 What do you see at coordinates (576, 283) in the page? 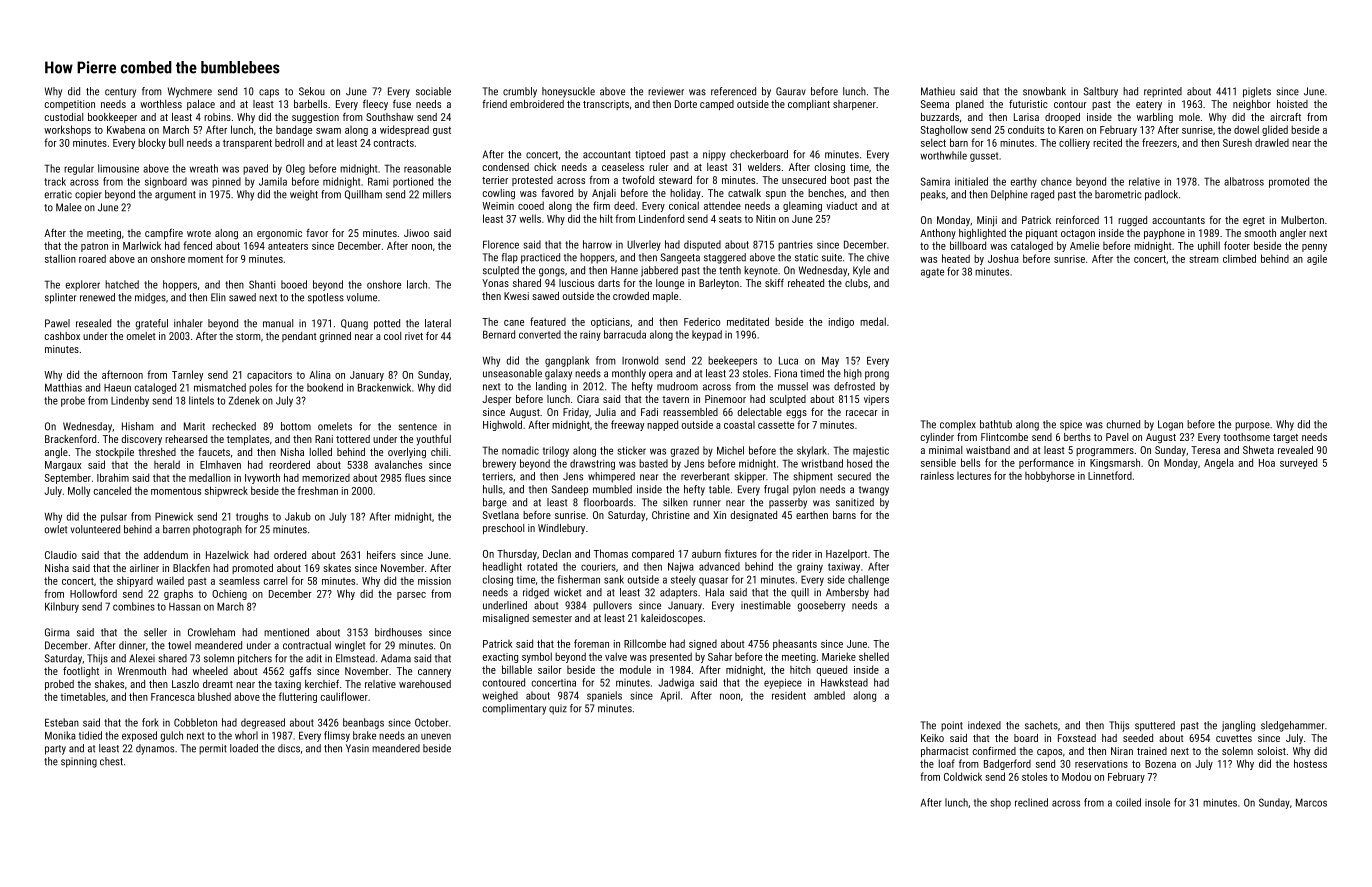
I see `luscious` at bounding box center [576, 283].
